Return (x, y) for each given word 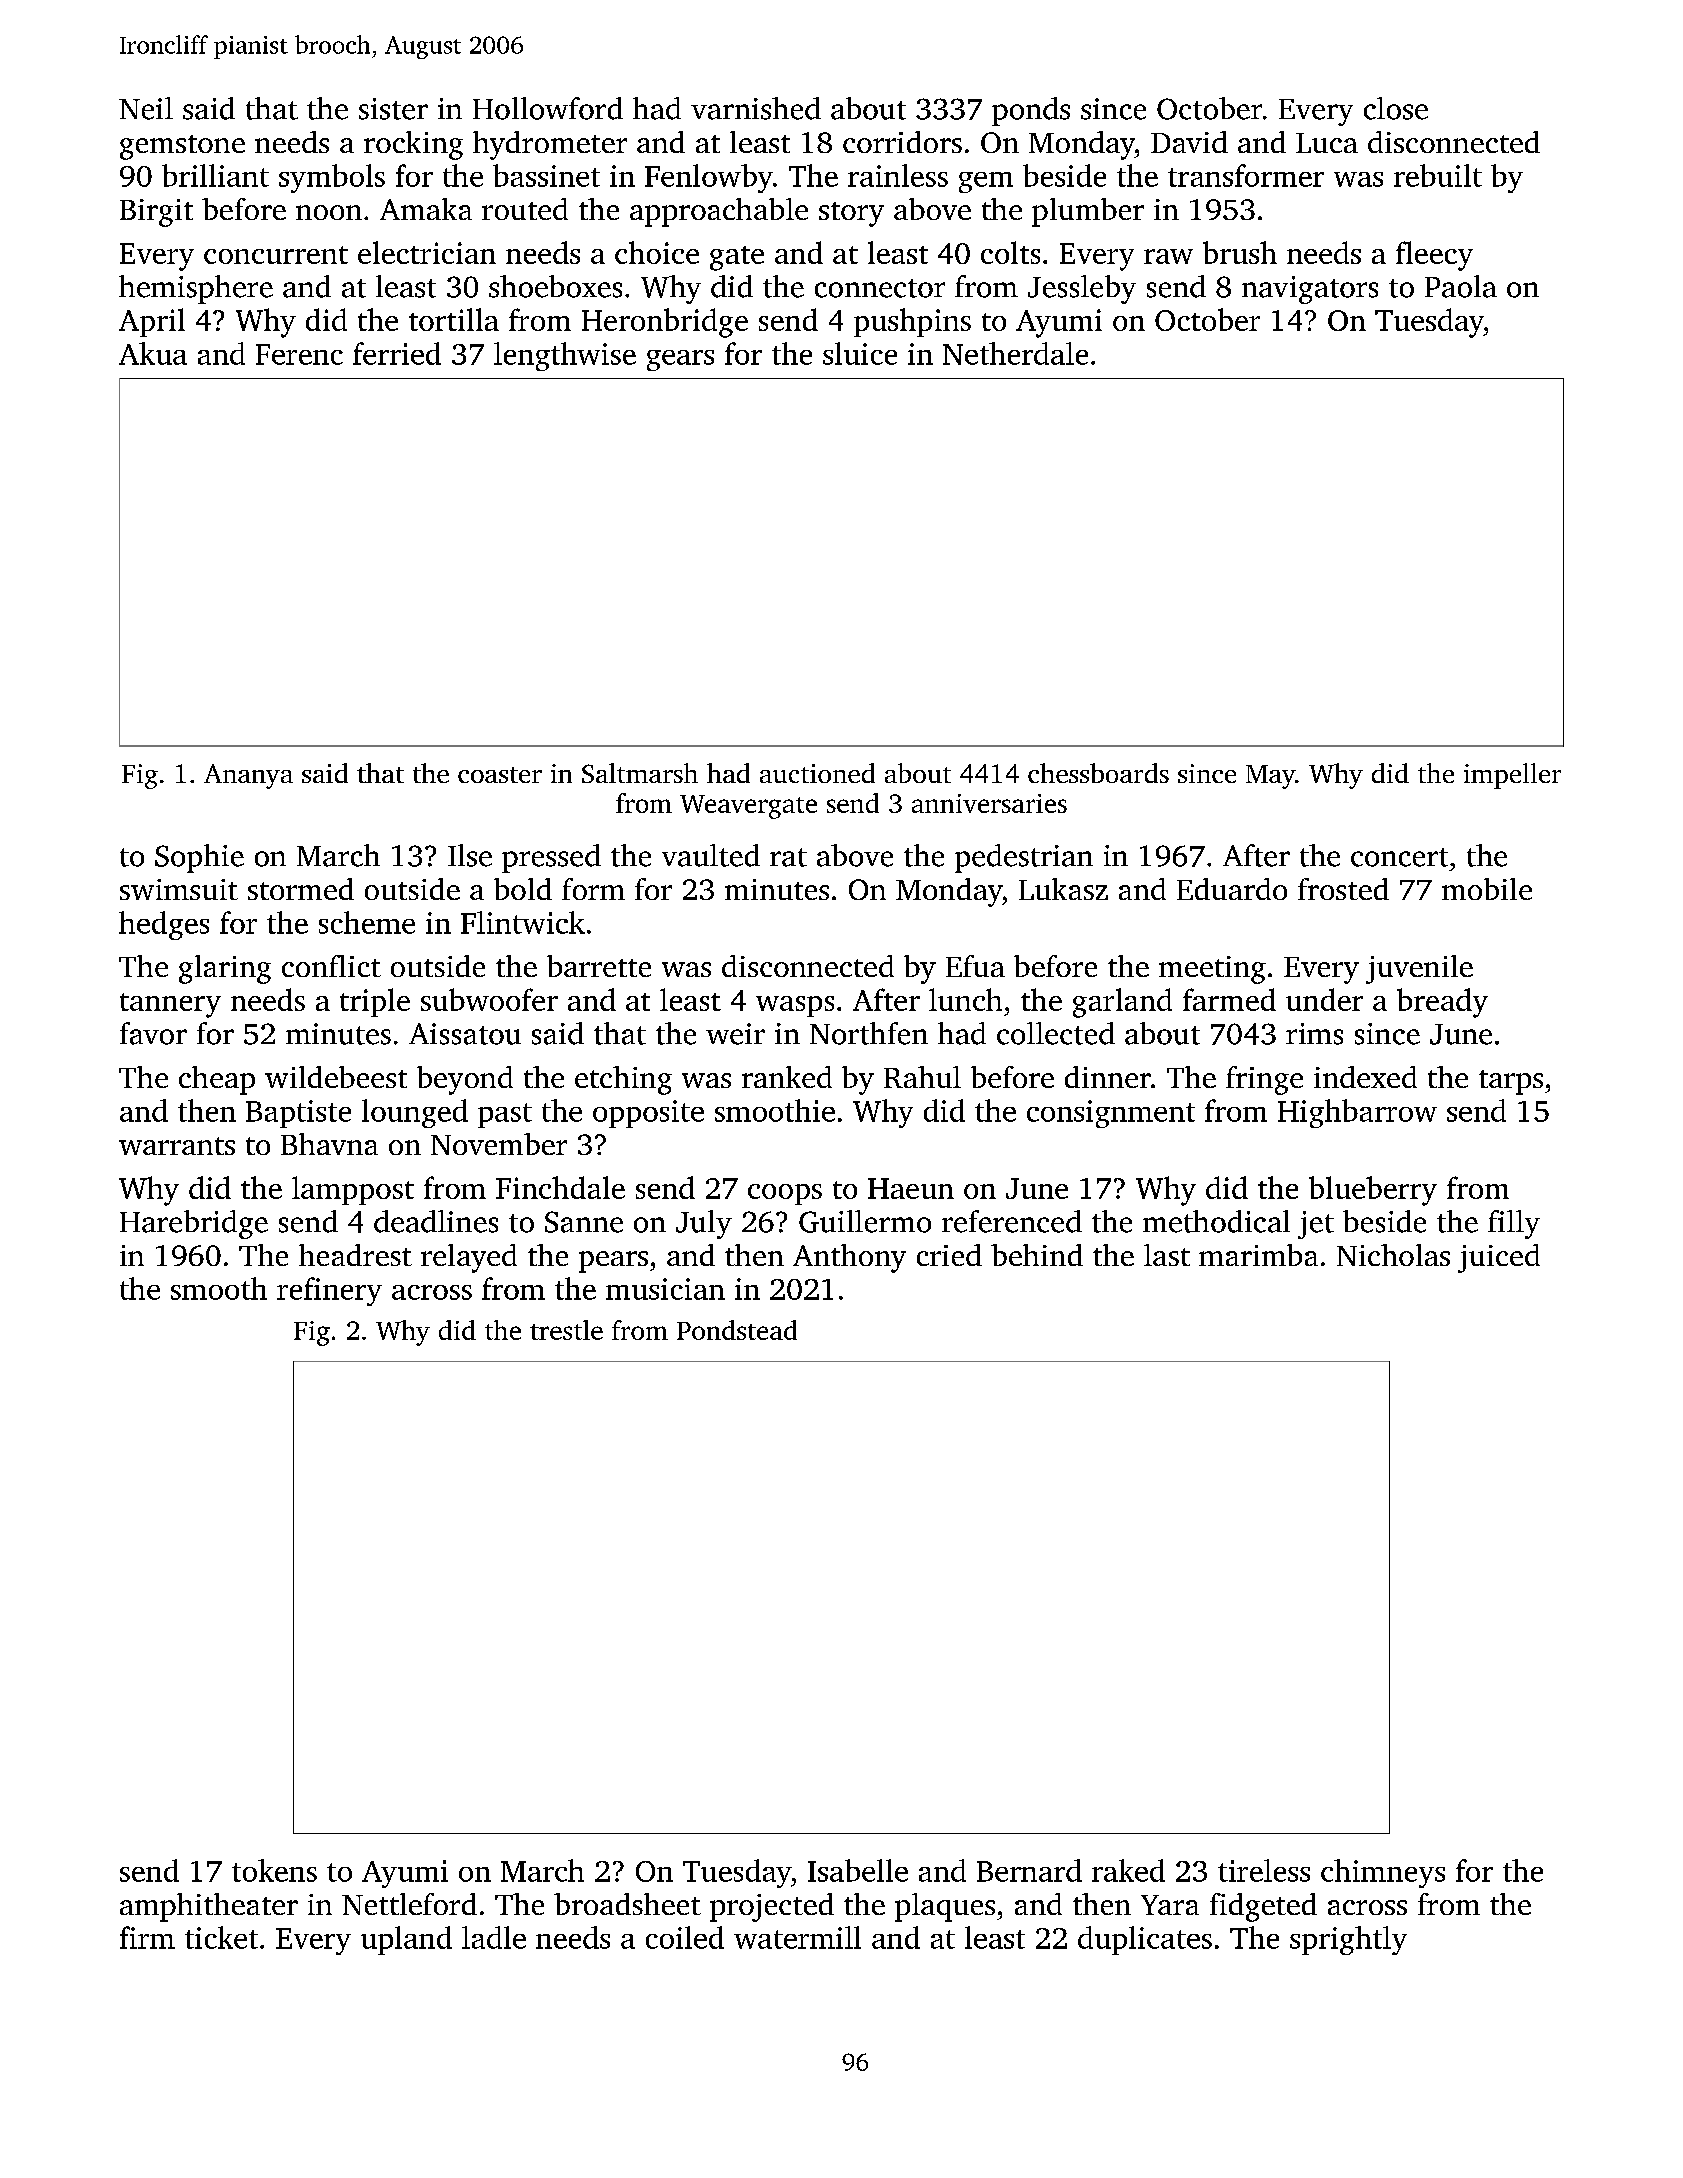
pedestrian (1024, 858)
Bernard (1029, 1870)
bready (1442, 1003)
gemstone (182, 147)
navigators (1310, 290)
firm (147, 1937)
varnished (756, 108)
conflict (331, 966)
